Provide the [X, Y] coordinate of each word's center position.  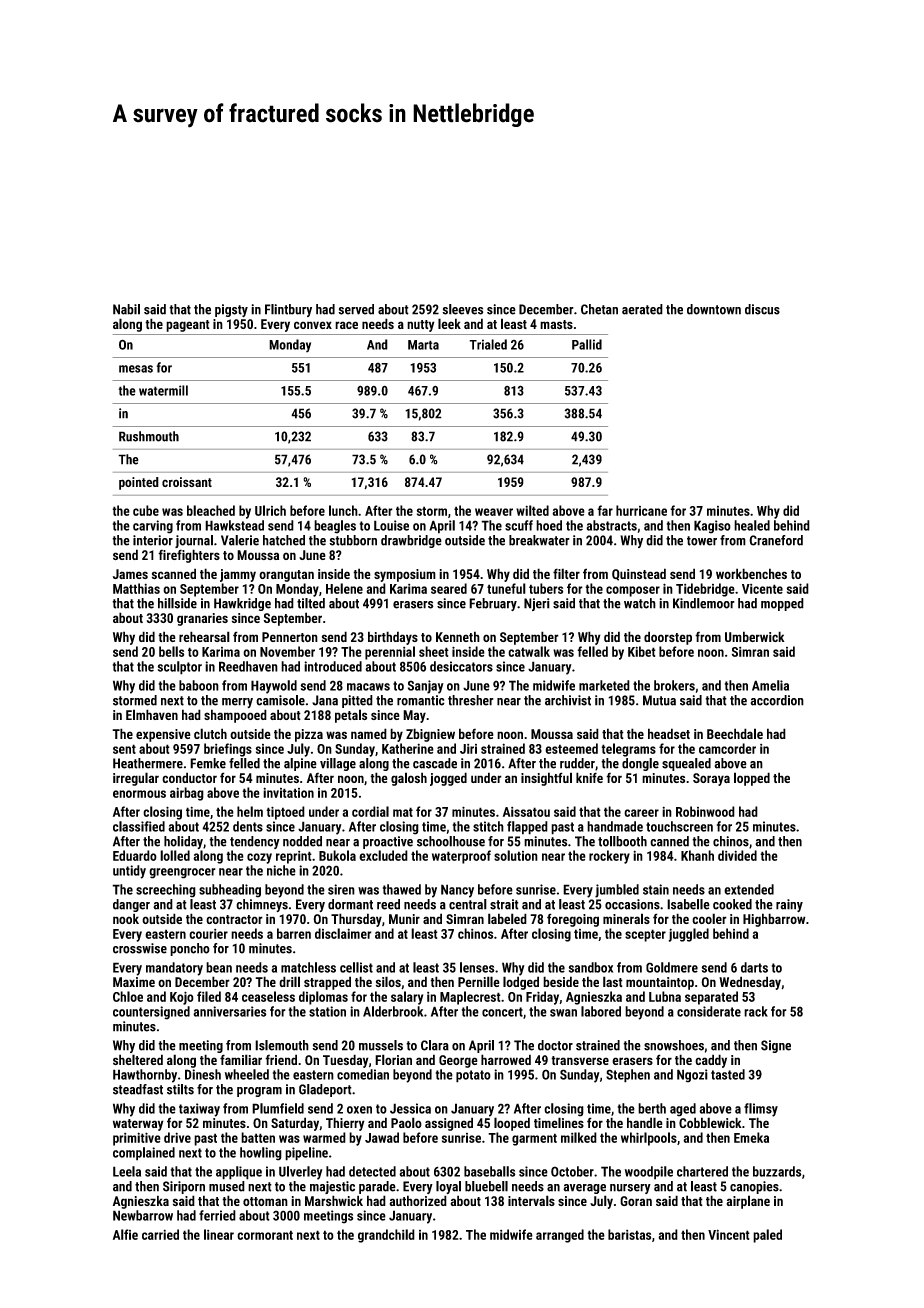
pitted [357, 701]
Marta [423, 345]
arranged [560, 1236]
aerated [642, 309]
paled [767, 1236]
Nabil [126, 309]
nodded [302, 841]
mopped [782, 604]
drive [177, 1137]
